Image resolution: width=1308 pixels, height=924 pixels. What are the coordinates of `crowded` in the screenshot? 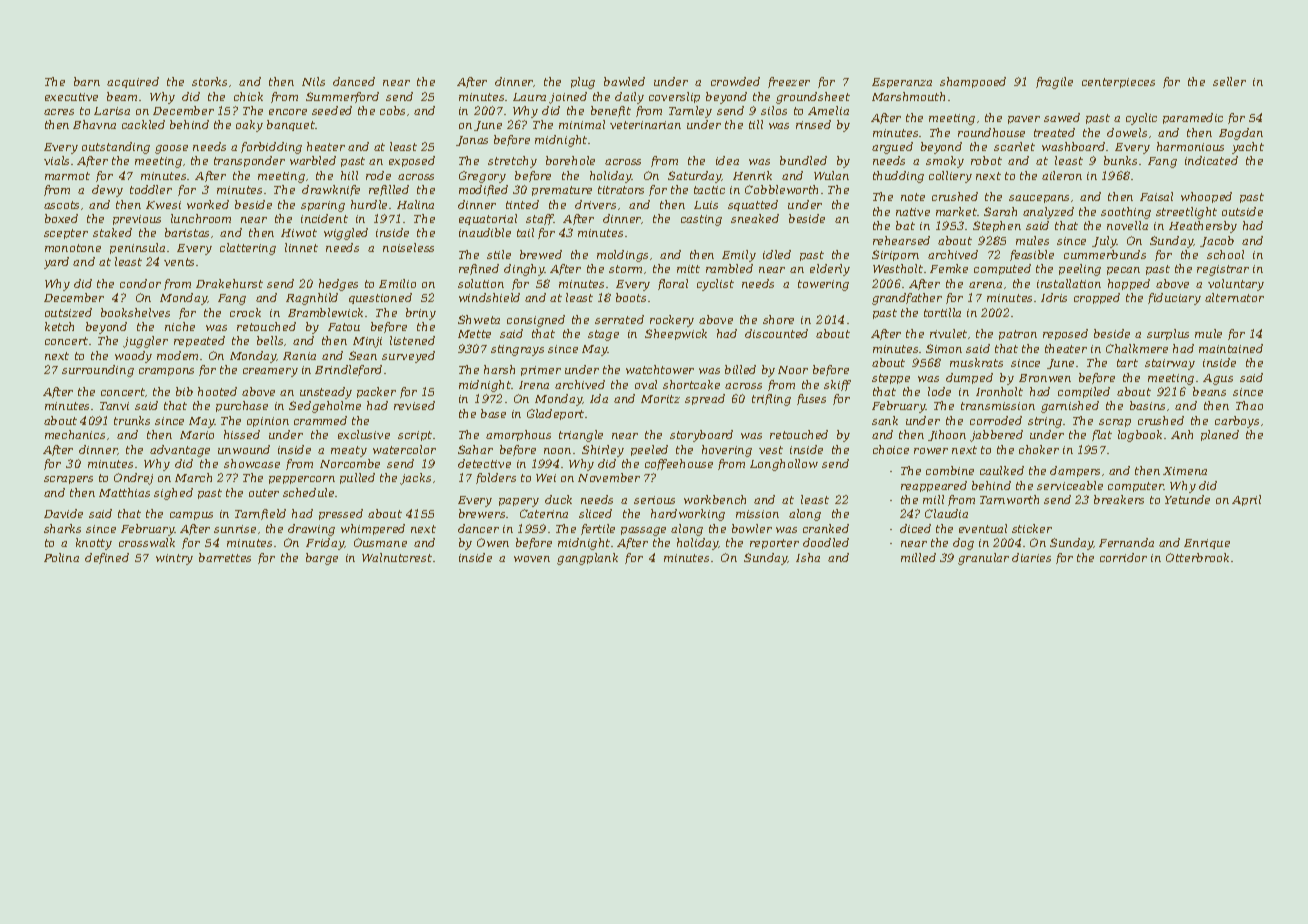 It's located at (735, 81).
